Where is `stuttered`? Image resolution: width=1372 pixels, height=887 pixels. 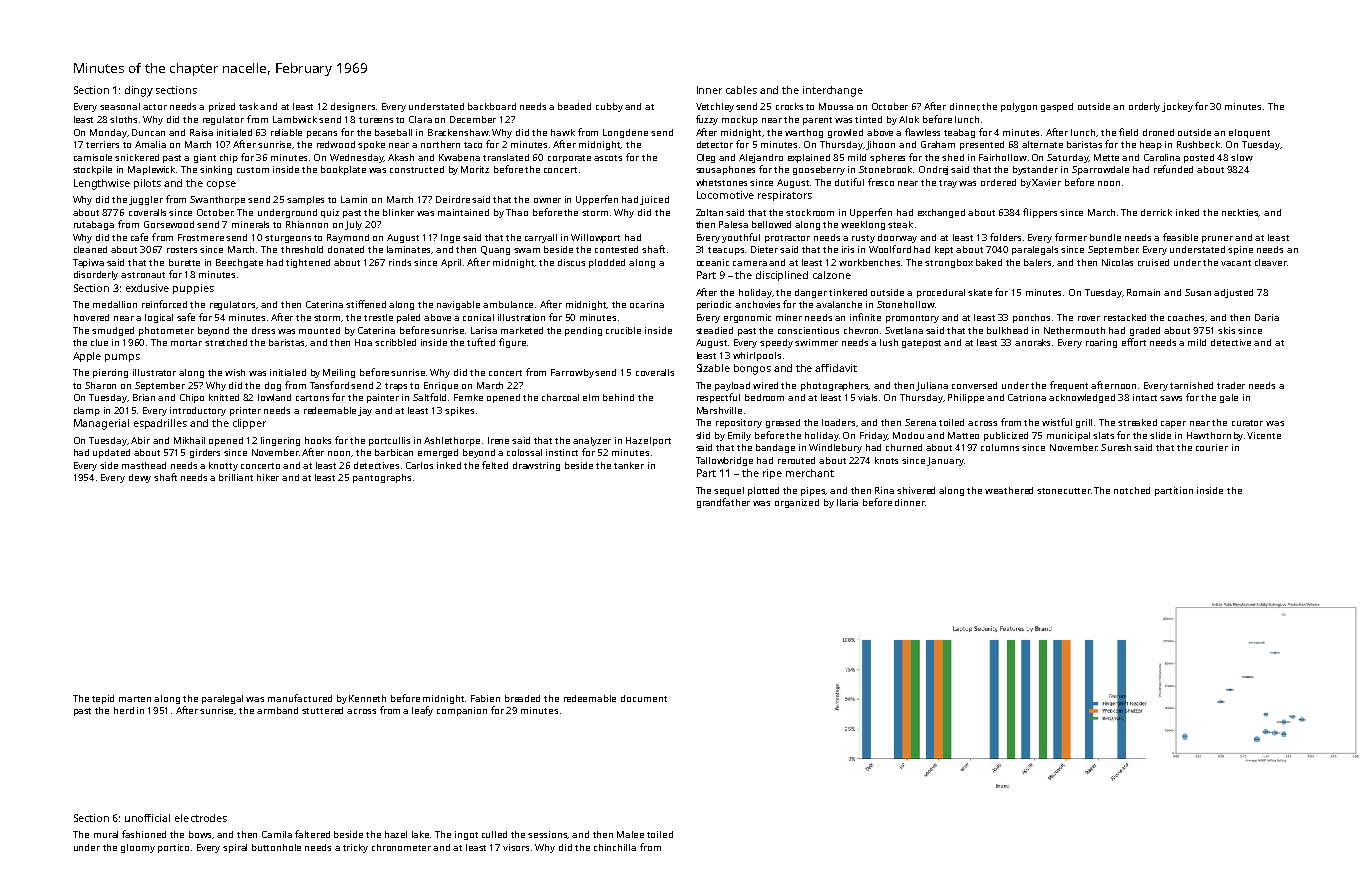
stuttered is located at coordinates (322, 710).
